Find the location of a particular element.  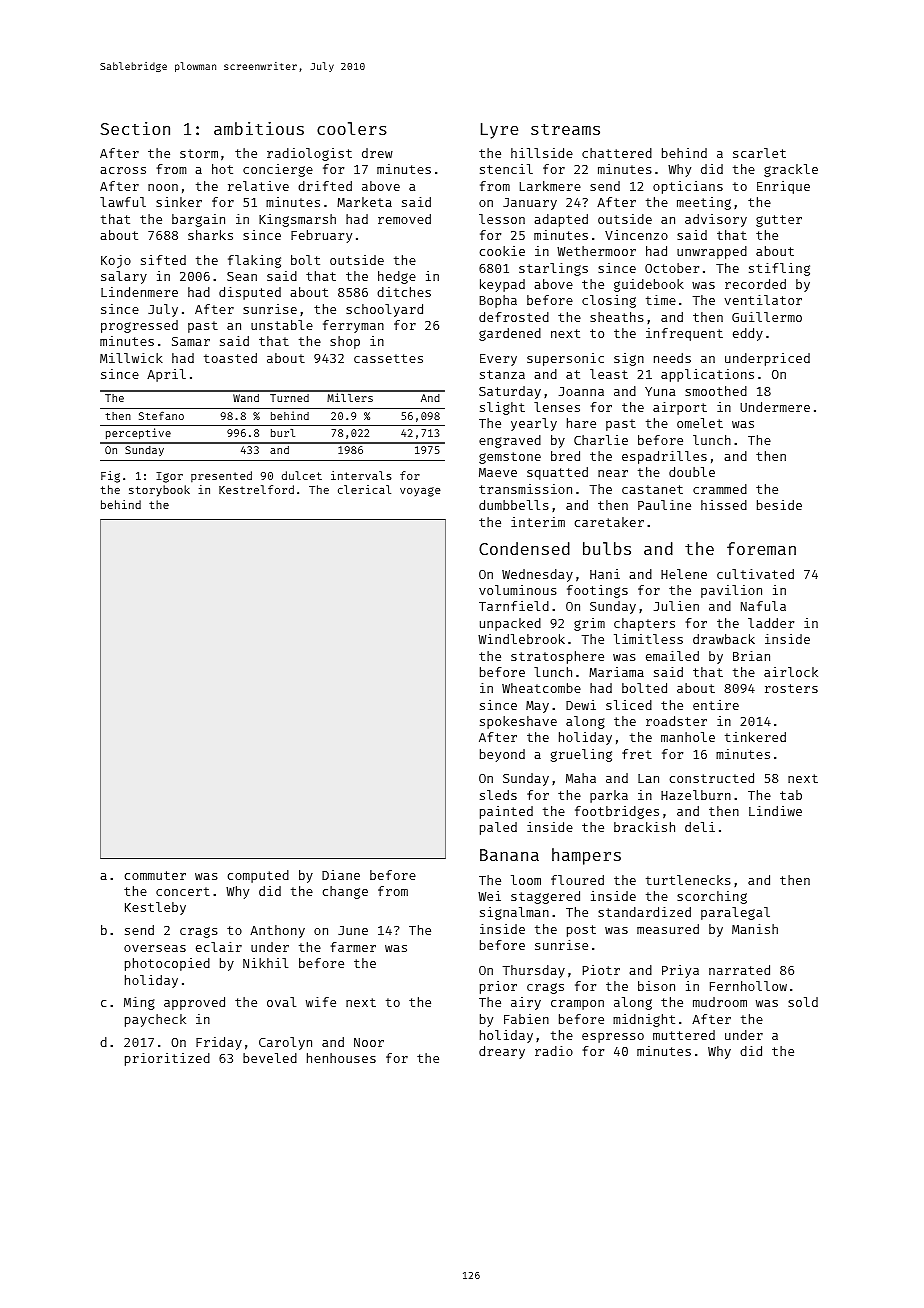

scarlet is located at coordinates (759, 153).
